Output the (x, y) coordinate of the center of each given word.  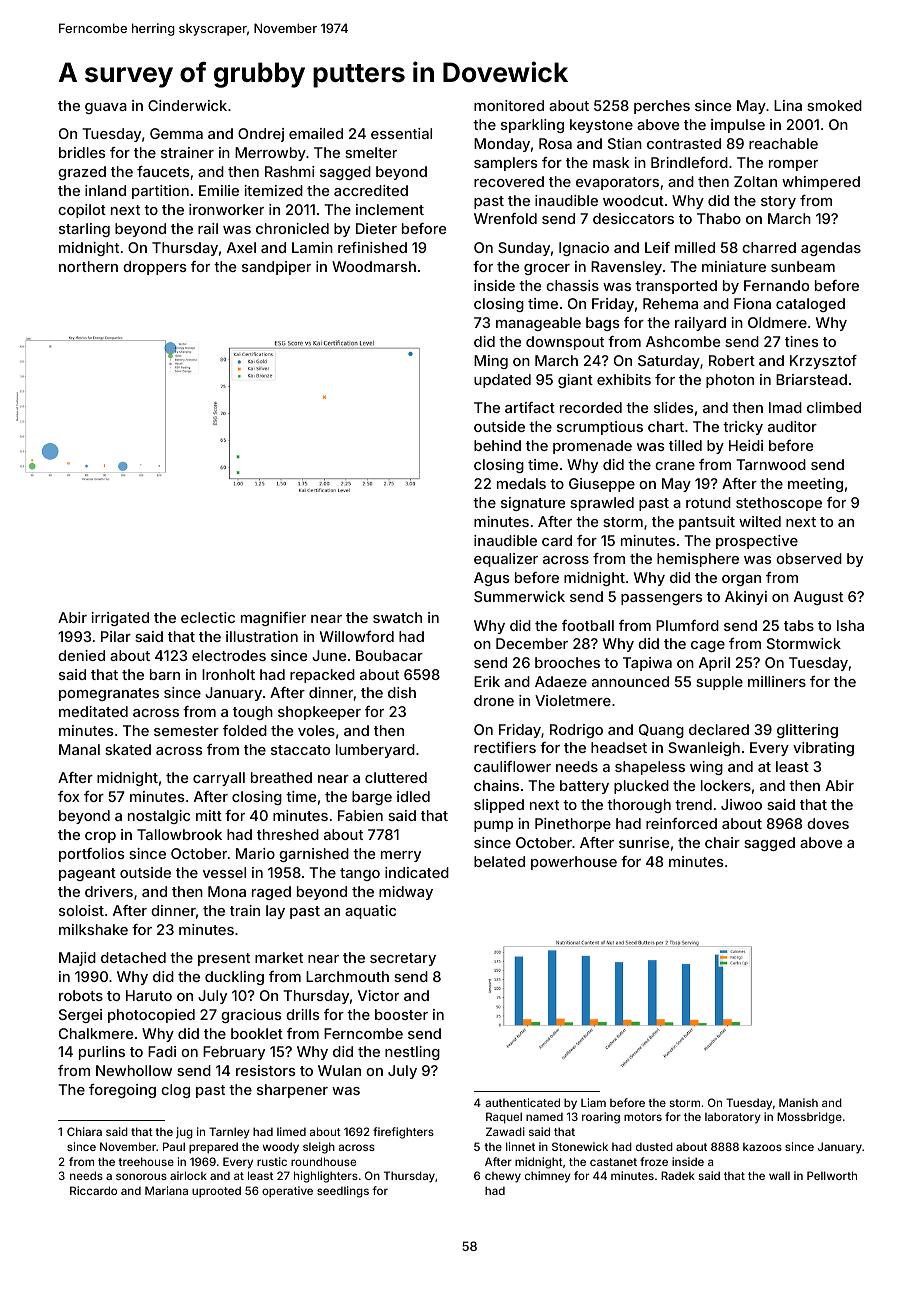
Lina (788, 105)
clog (175, 1091)
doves (828, 823)
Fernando (776, 285)
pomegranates (109, 694)
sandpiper (276, 268)
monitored (509, 105)
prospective (757, 542)
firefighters (403, 1133)
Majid (77, 959)
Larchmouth (347, 976)
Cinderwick (187, 105)
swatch (397, 617)
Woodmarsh (374, 266)
